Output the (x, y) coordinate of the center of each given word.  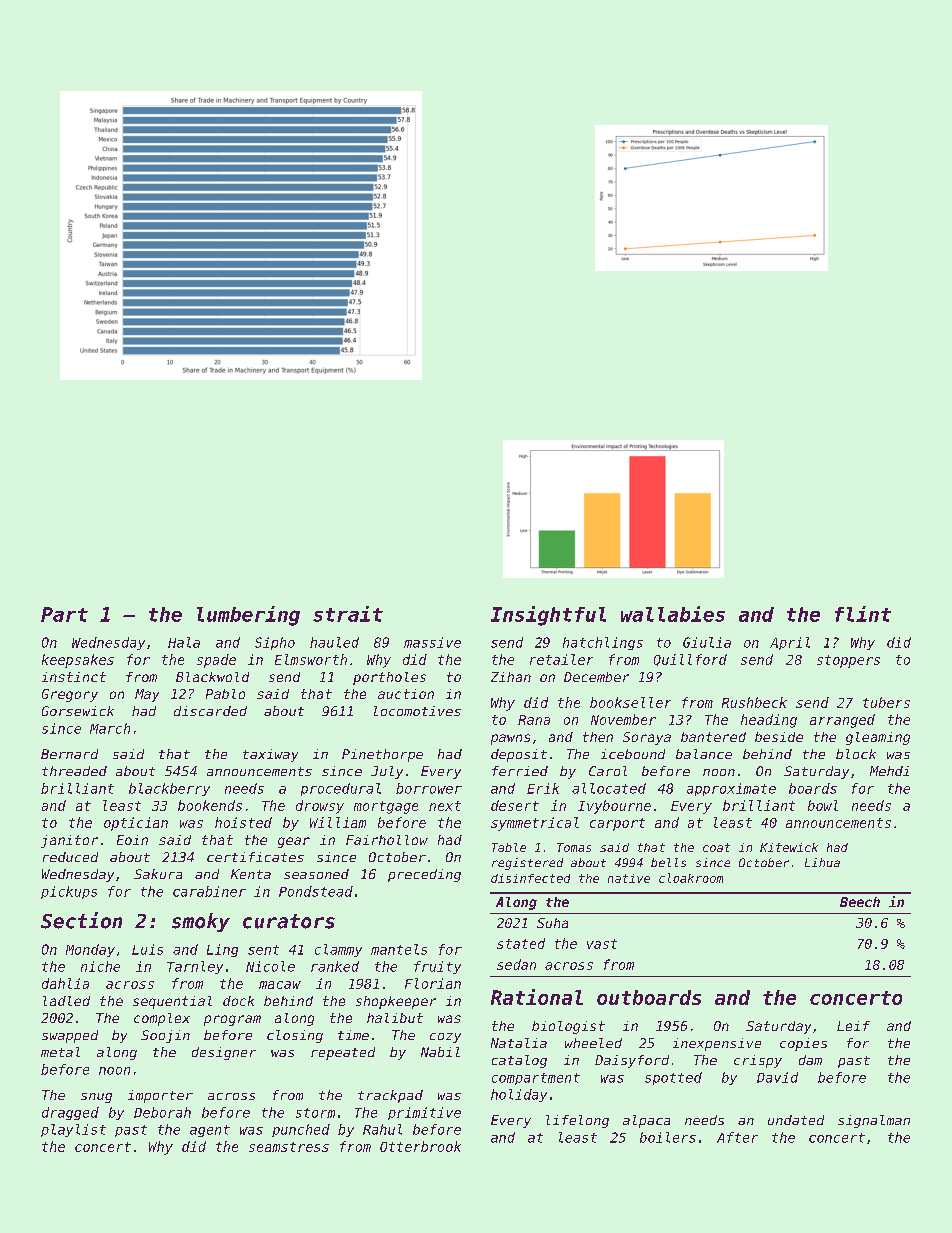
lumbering (248, 616)
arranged (842, 721)
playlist (73, 1130)
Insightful (548, 616)
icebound (633, 754)
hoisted (243, 822)
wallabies (673, 614)
